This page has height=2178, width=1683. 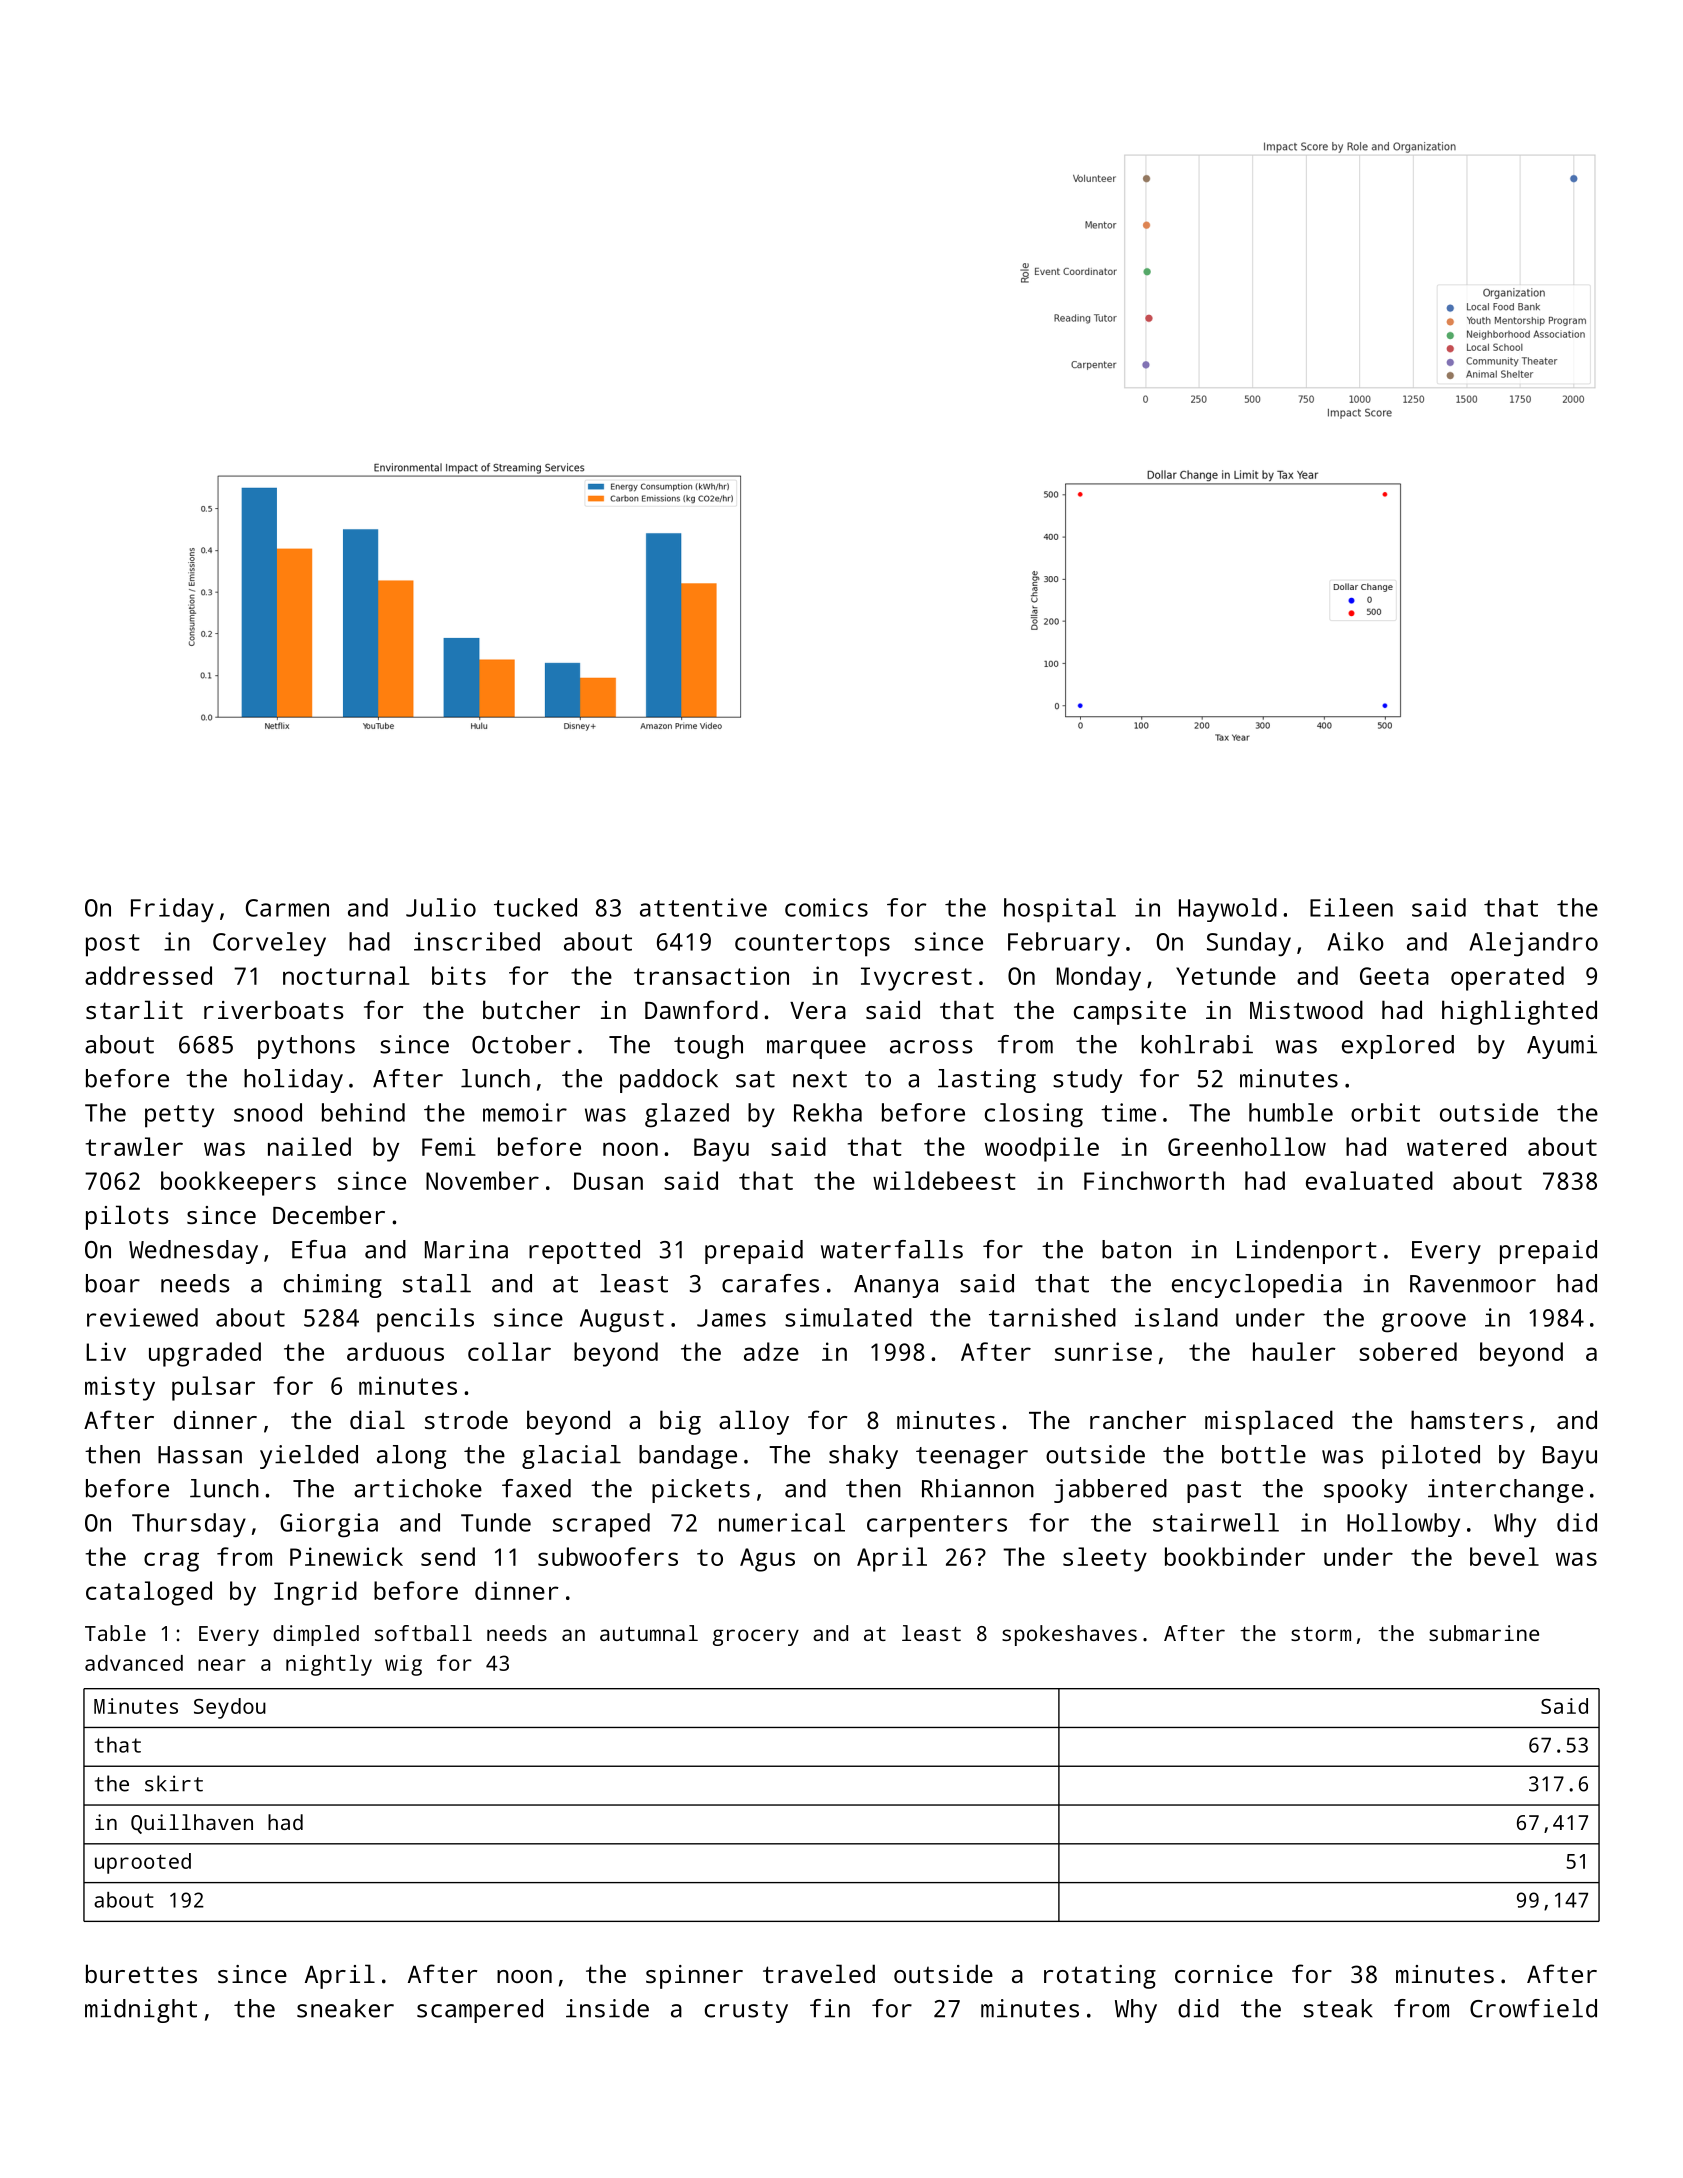 I want to click on Corveley, so click(x=269, y=944).
